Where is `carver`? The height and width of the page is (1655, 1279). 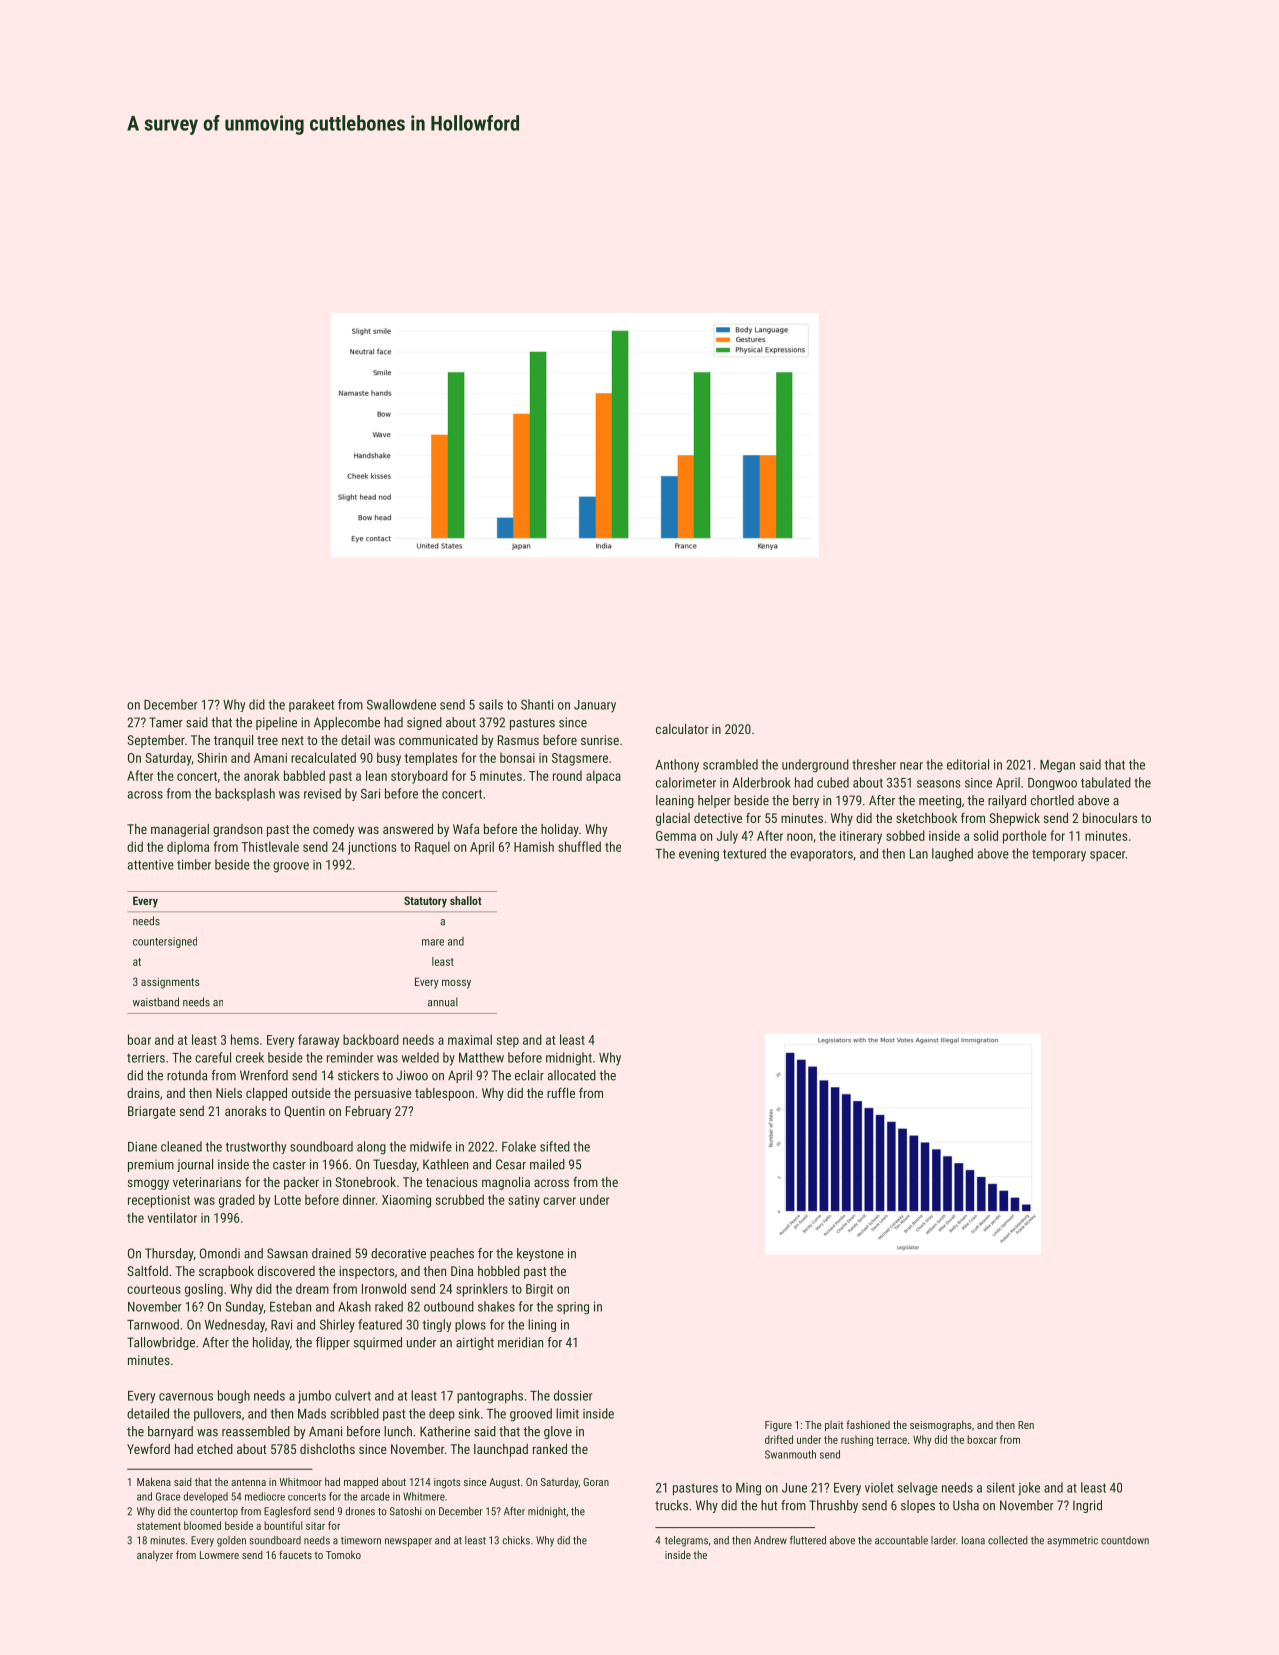 carver is located at coordinates (559, 1201).
